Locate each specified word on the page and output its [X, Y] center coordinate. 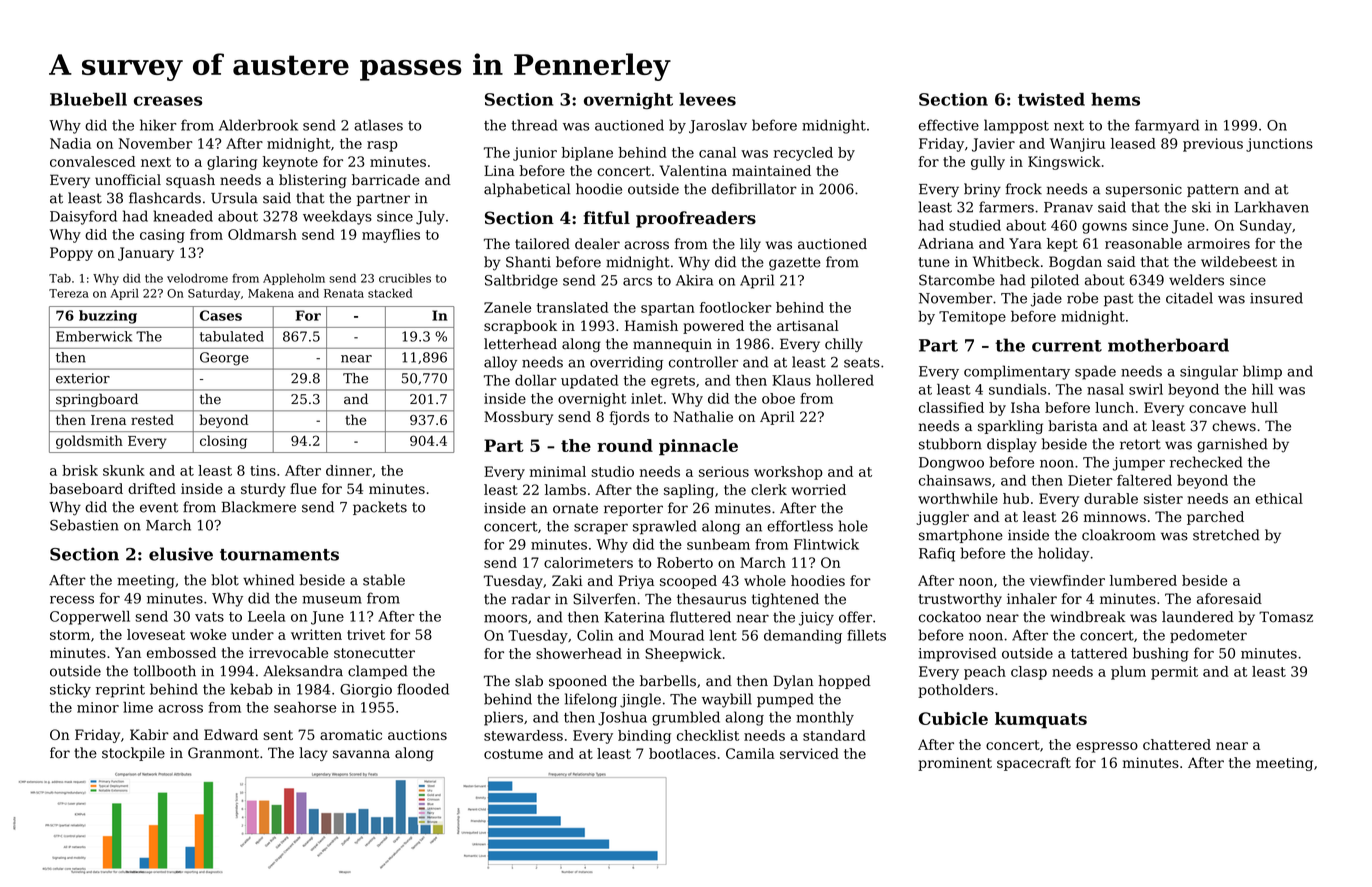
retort [1140, 444]
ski [1201, 207]
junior [535, 154]
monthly [825, 718]
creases [168, 101]
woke [208, 634]
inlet [647, 398]
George [224, 359]
